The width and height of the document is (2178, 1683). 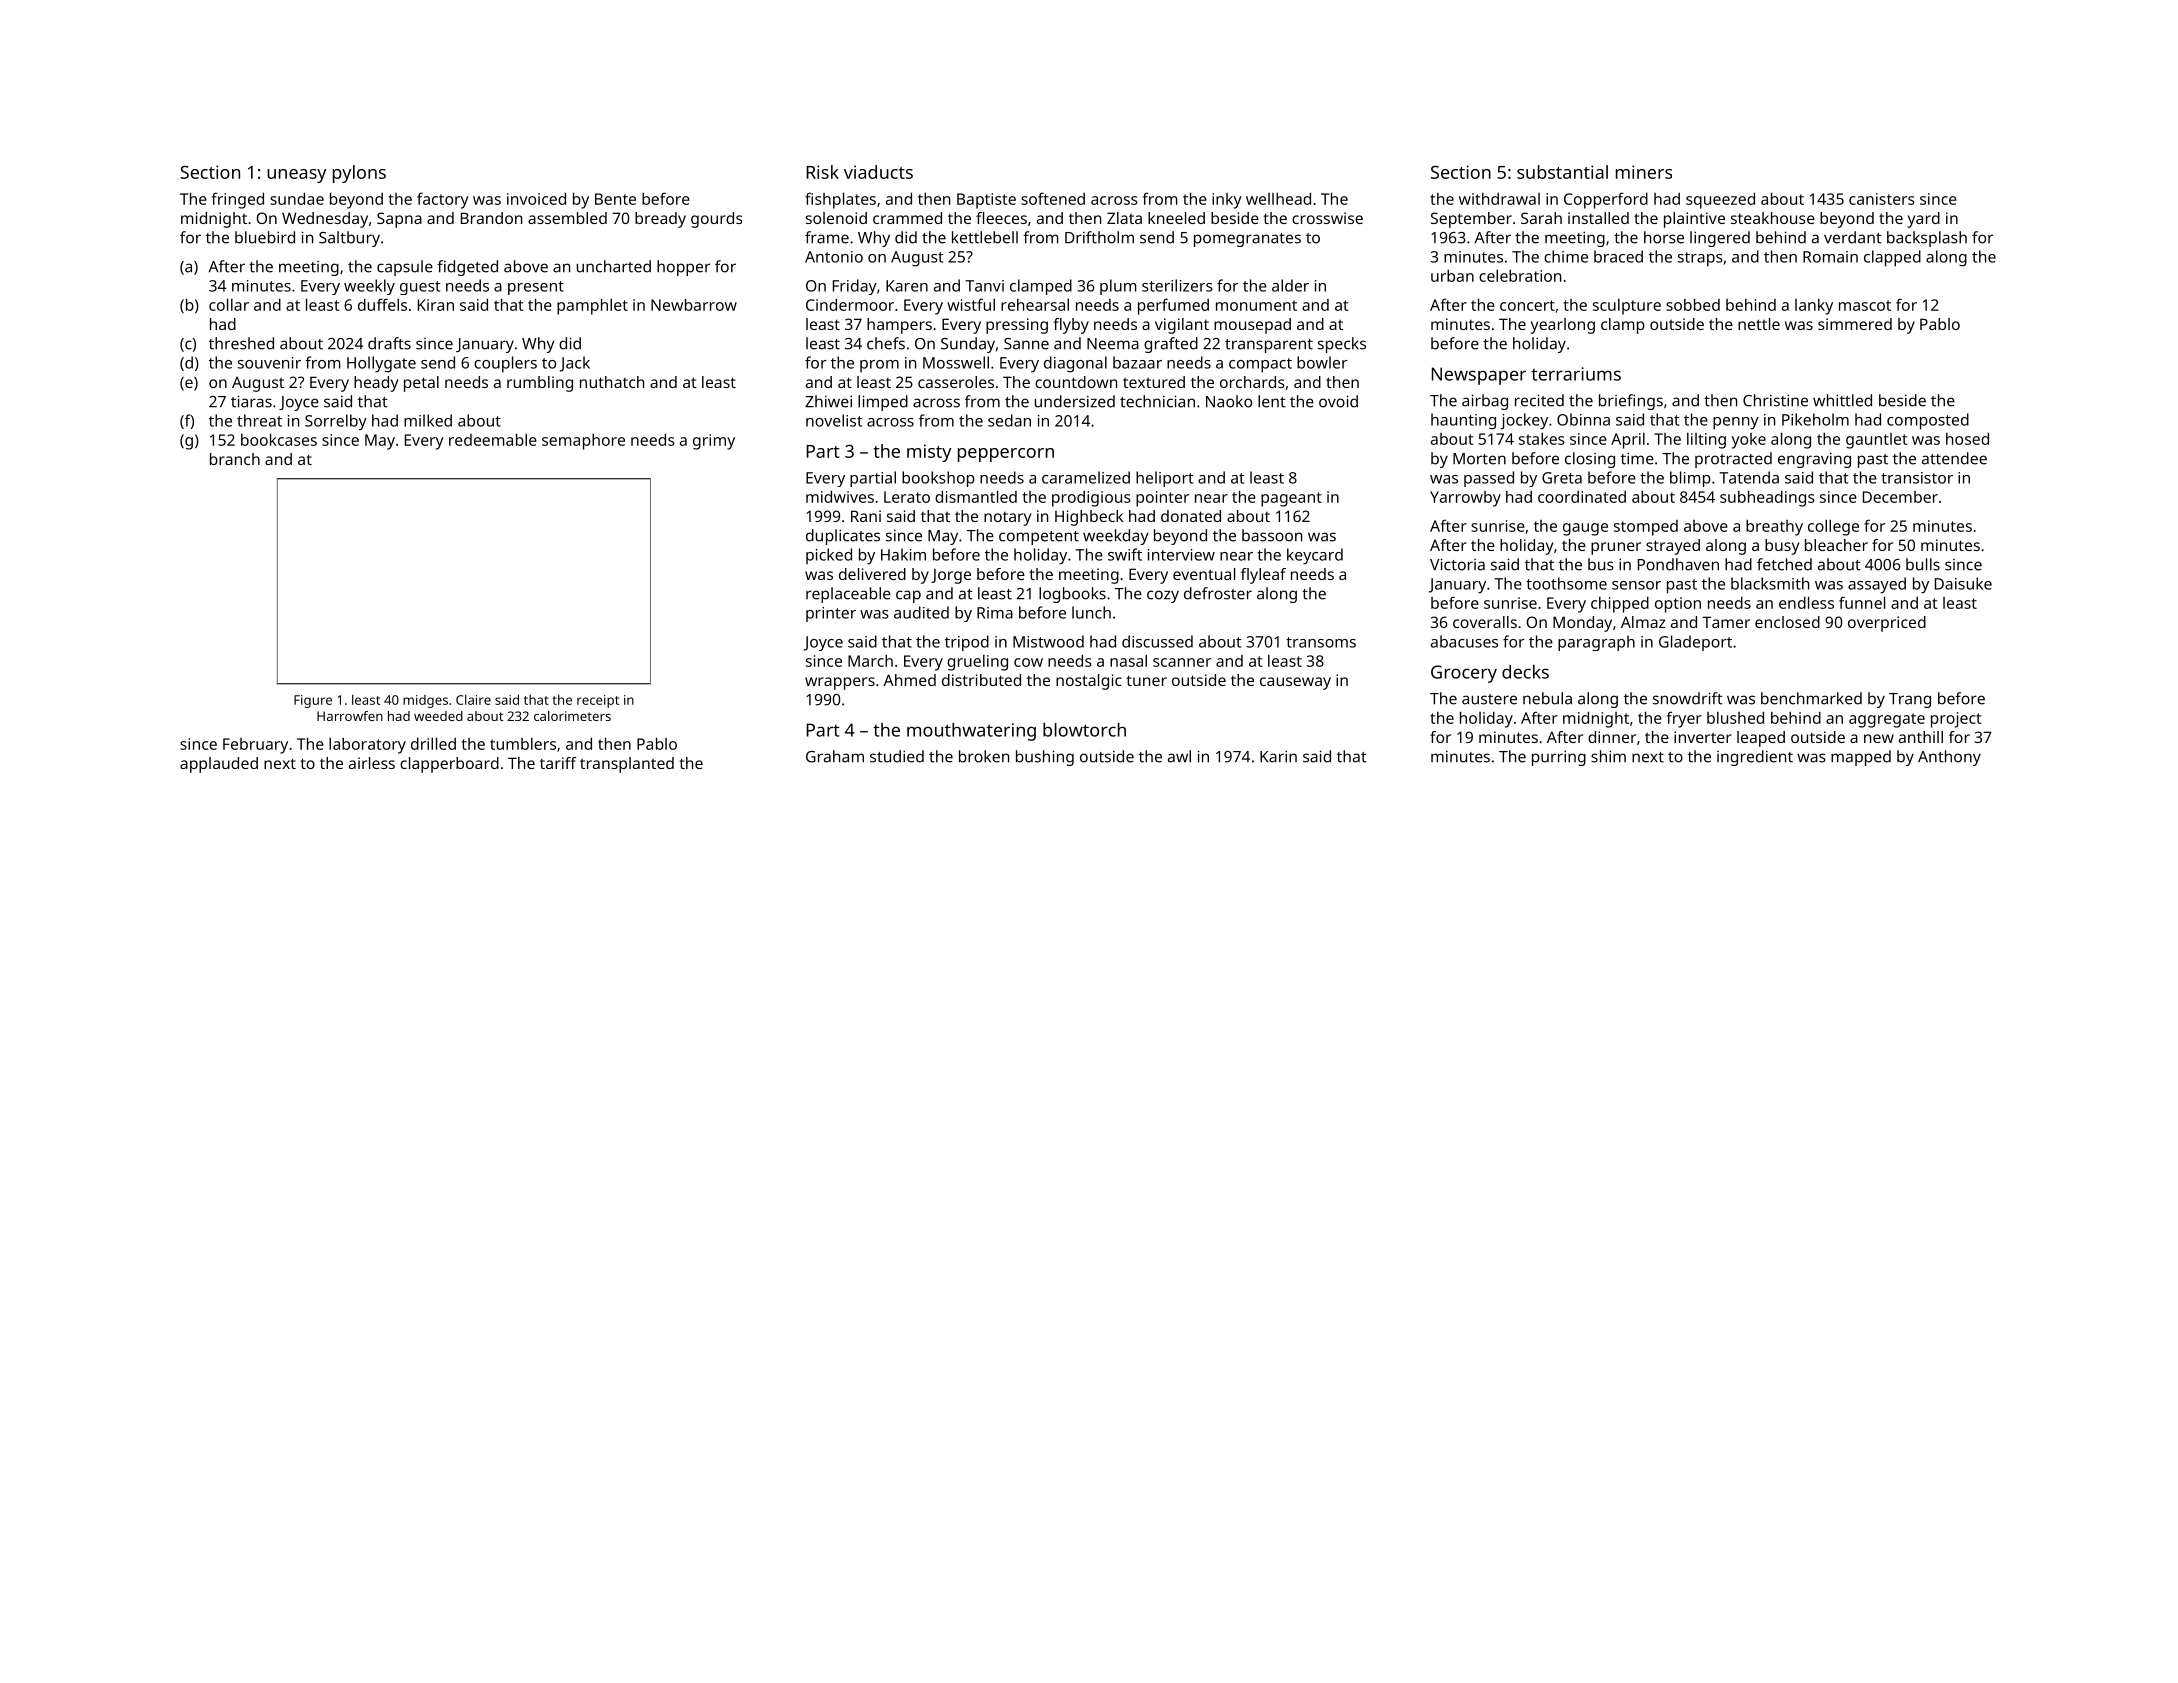 I want to click on hosed, so click(x=1967, y=438).
